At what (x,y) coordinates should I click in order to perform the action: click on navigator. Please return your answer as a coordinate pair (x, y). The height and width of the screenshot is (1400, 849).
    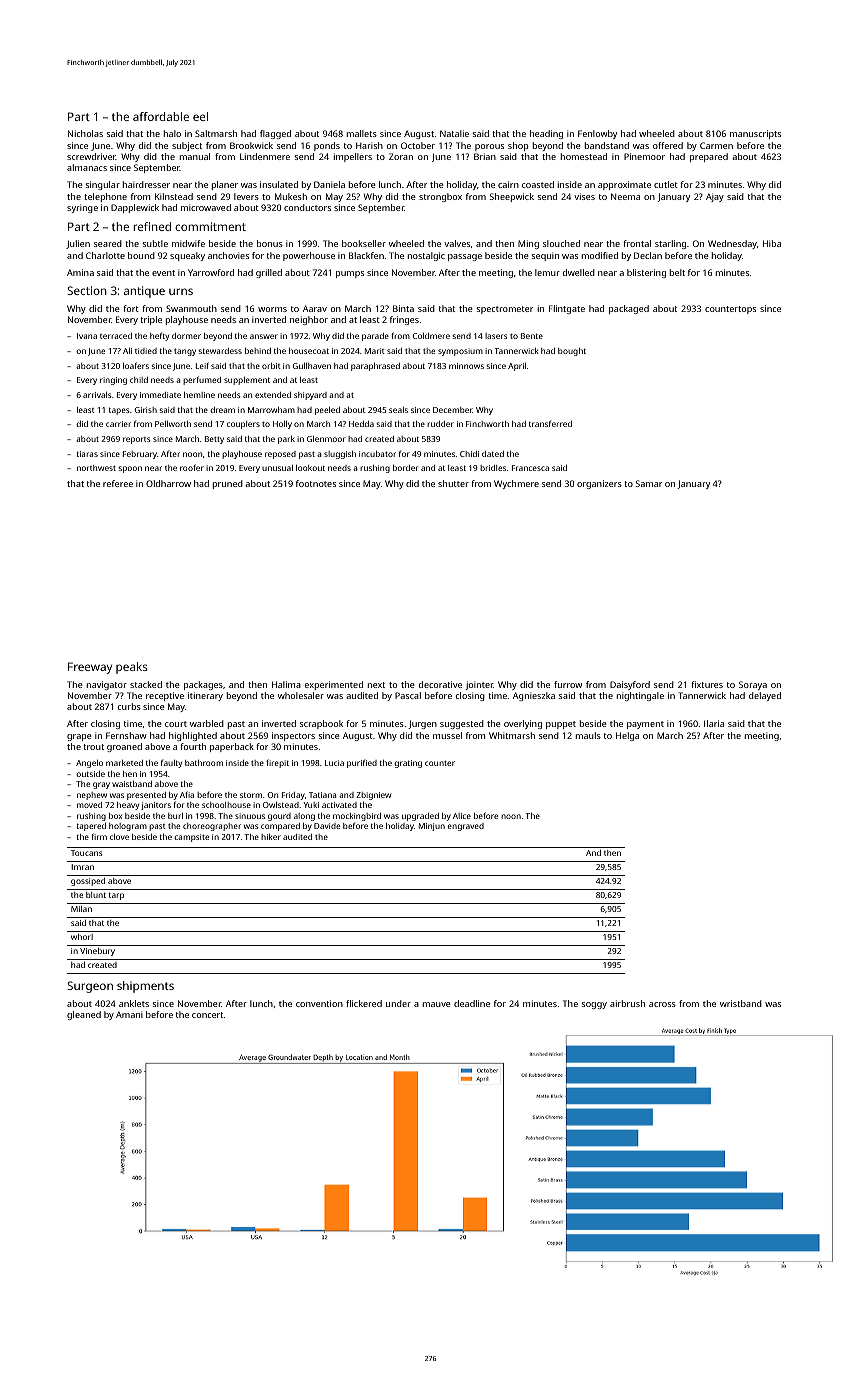
    Looking at the image, I should click on (107, 685).
